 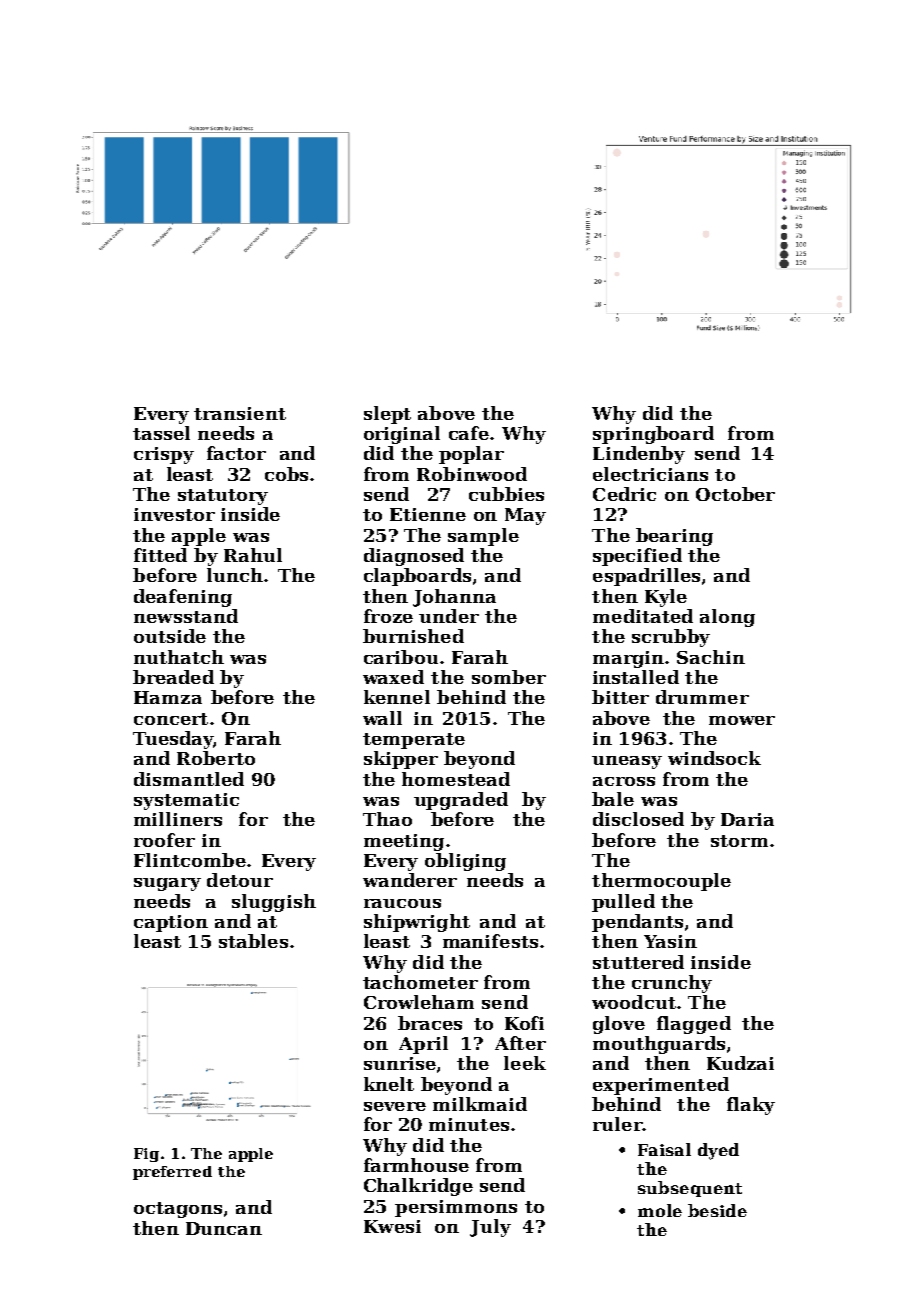 I want to click on manifests, so click(x=490, y=941).
